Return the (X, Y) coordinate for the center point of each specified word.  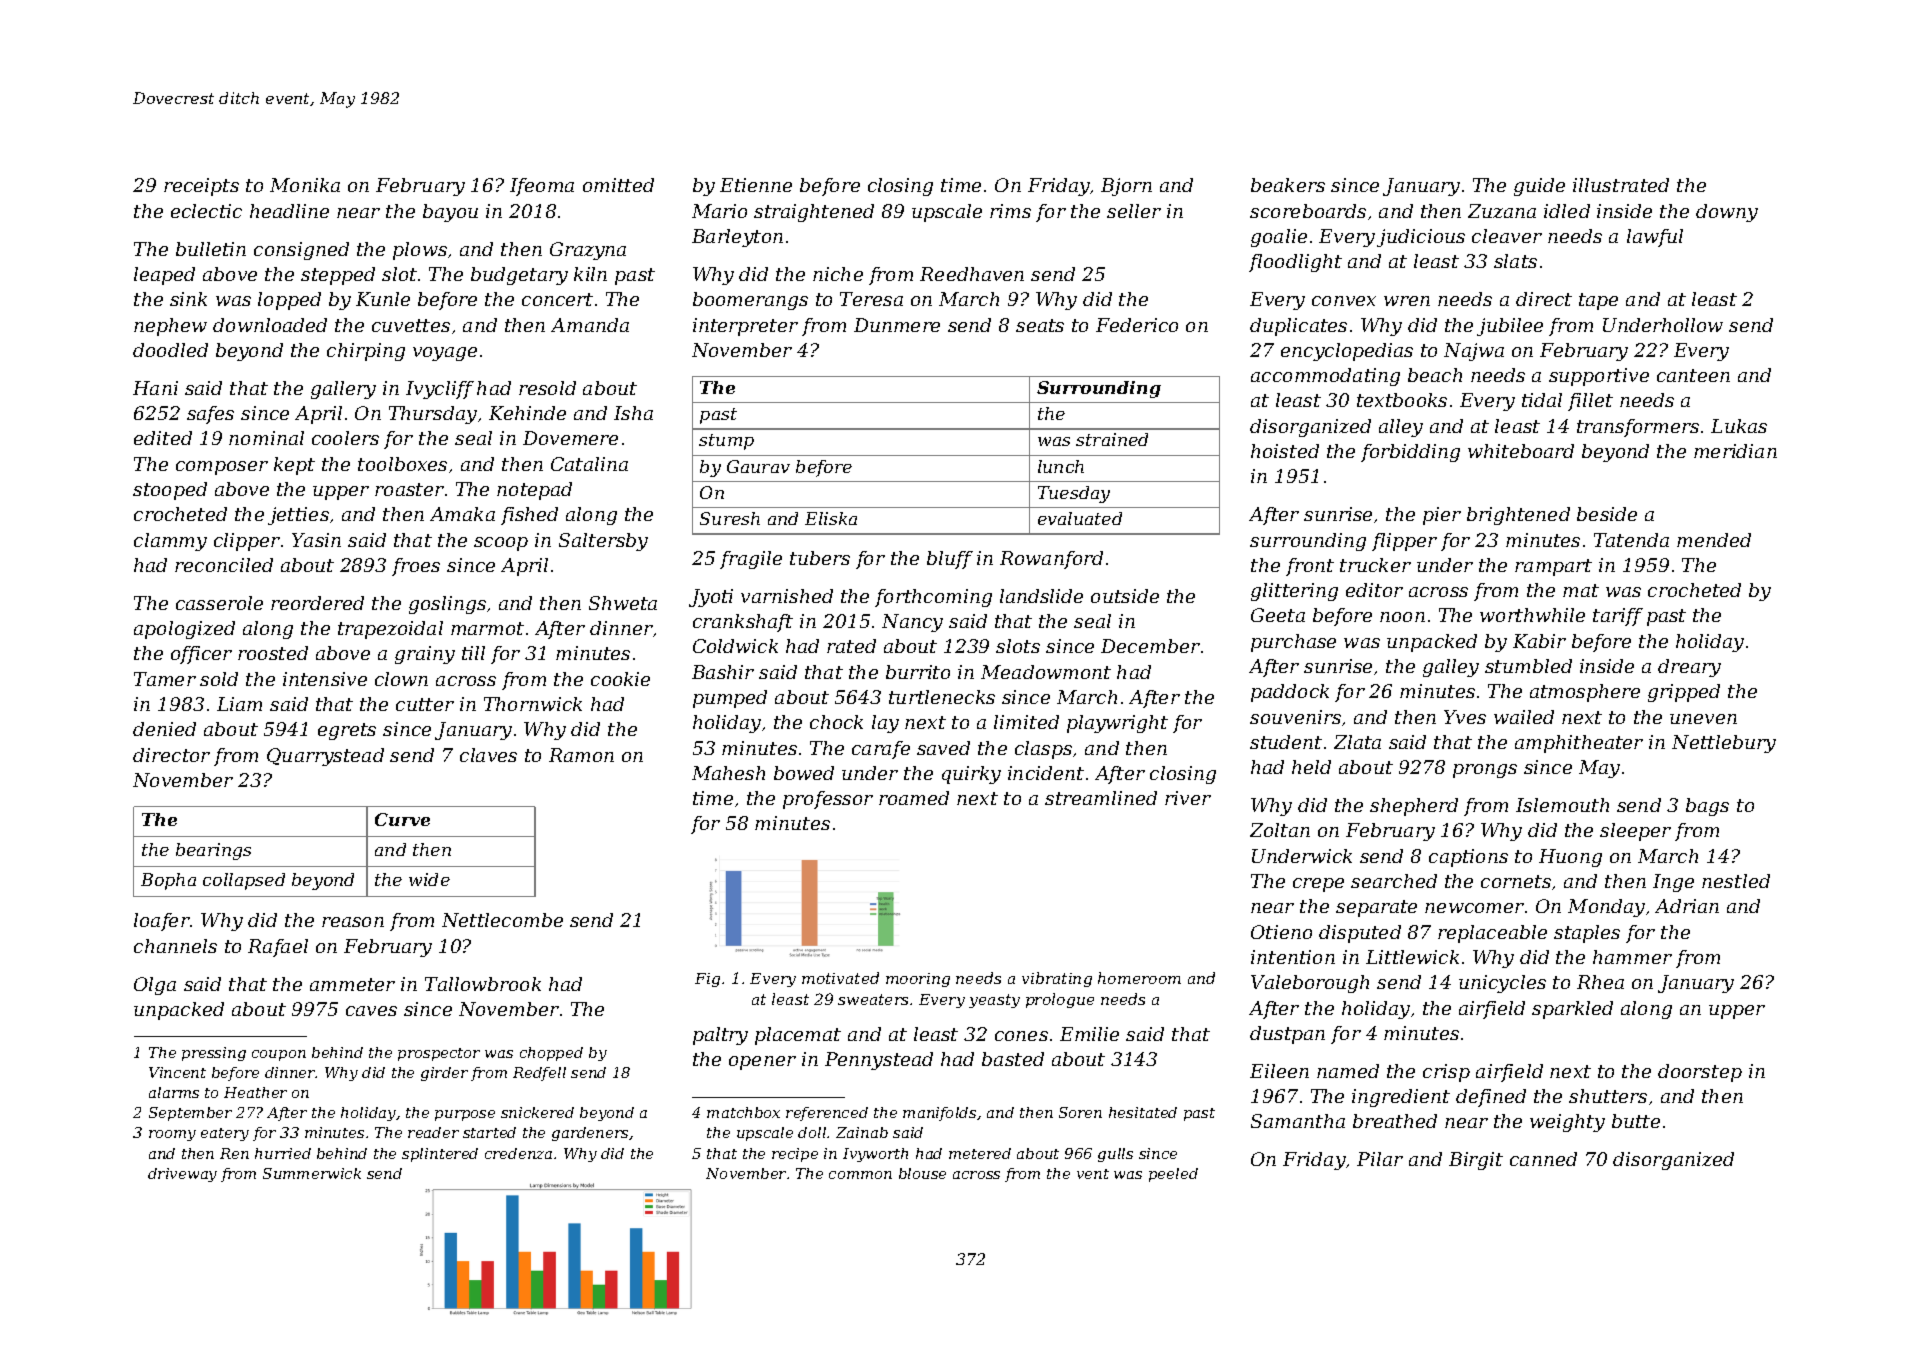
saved (943, 748)
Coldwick (735, 646)
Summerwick (312, 1173)
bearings (213, 851)
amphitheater (1579, 744)
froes (416, 567)
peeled (1173, 1175)
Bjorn (1126, 187)
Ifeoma (542, 187)
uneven (1703, 719)
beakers (1288, 185)
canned (1543, 1159)
